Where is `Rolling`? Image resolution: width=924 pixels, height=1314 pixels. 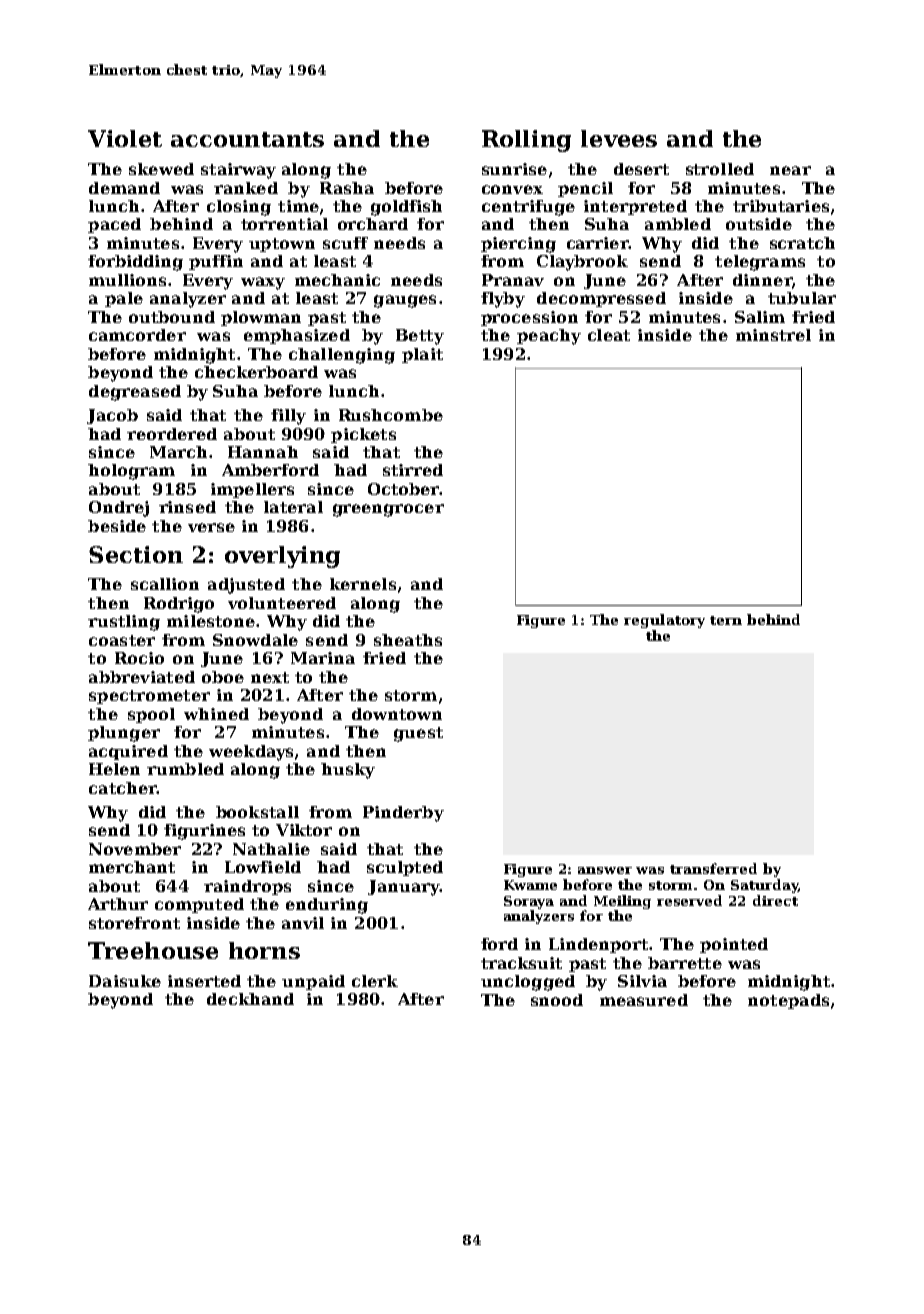
Rolling is located at coordinates (526, 141).
